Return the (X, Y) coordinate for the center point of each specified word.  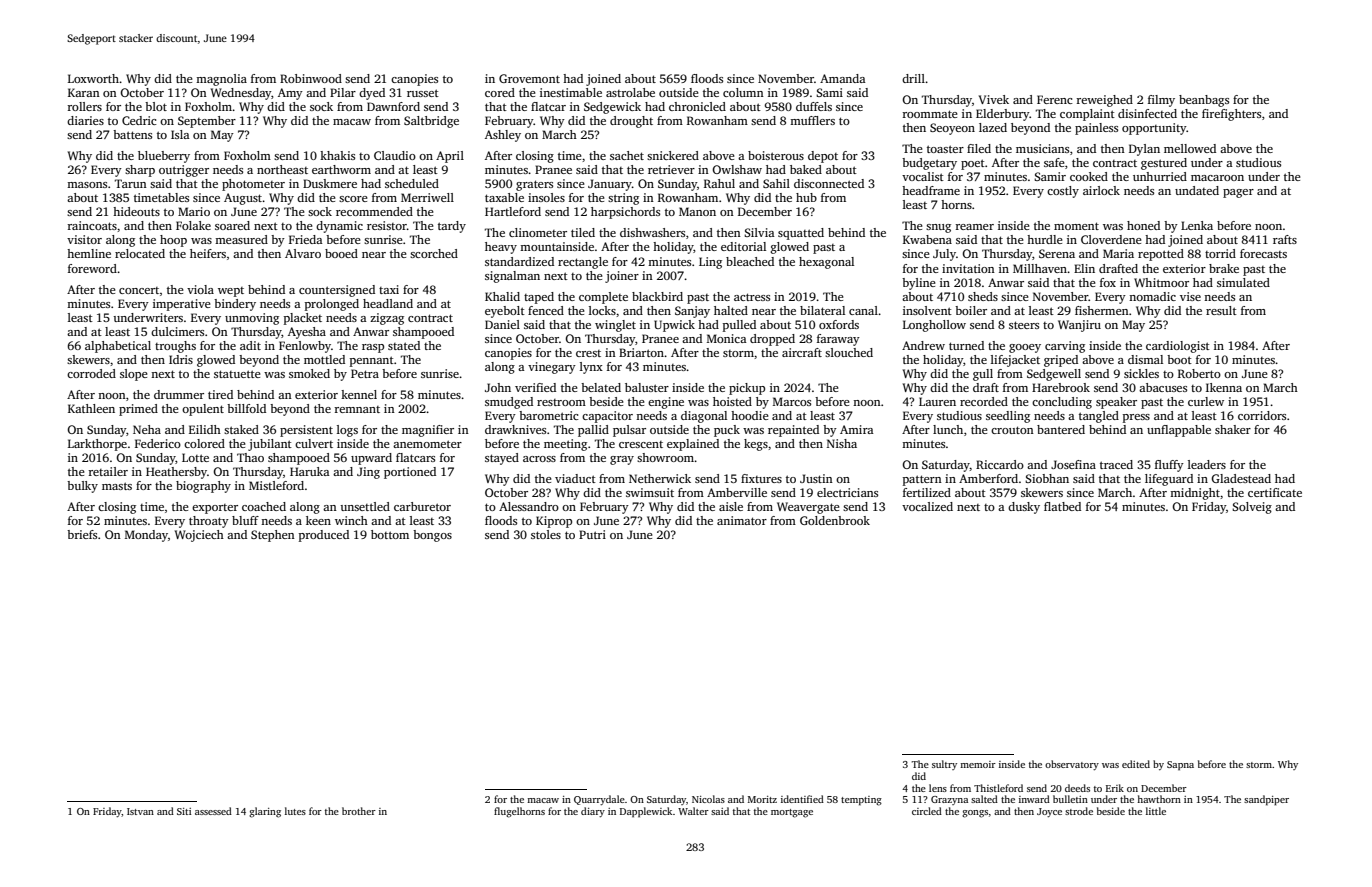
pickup (747, 389)
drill (913, 78)
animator (742, 520)
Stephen (273, 536)
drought (631, 122)
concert (139, 290)
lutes (295, 811)
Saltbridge (431, 122)
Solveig (1252, 508)
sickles (1141, 373)
